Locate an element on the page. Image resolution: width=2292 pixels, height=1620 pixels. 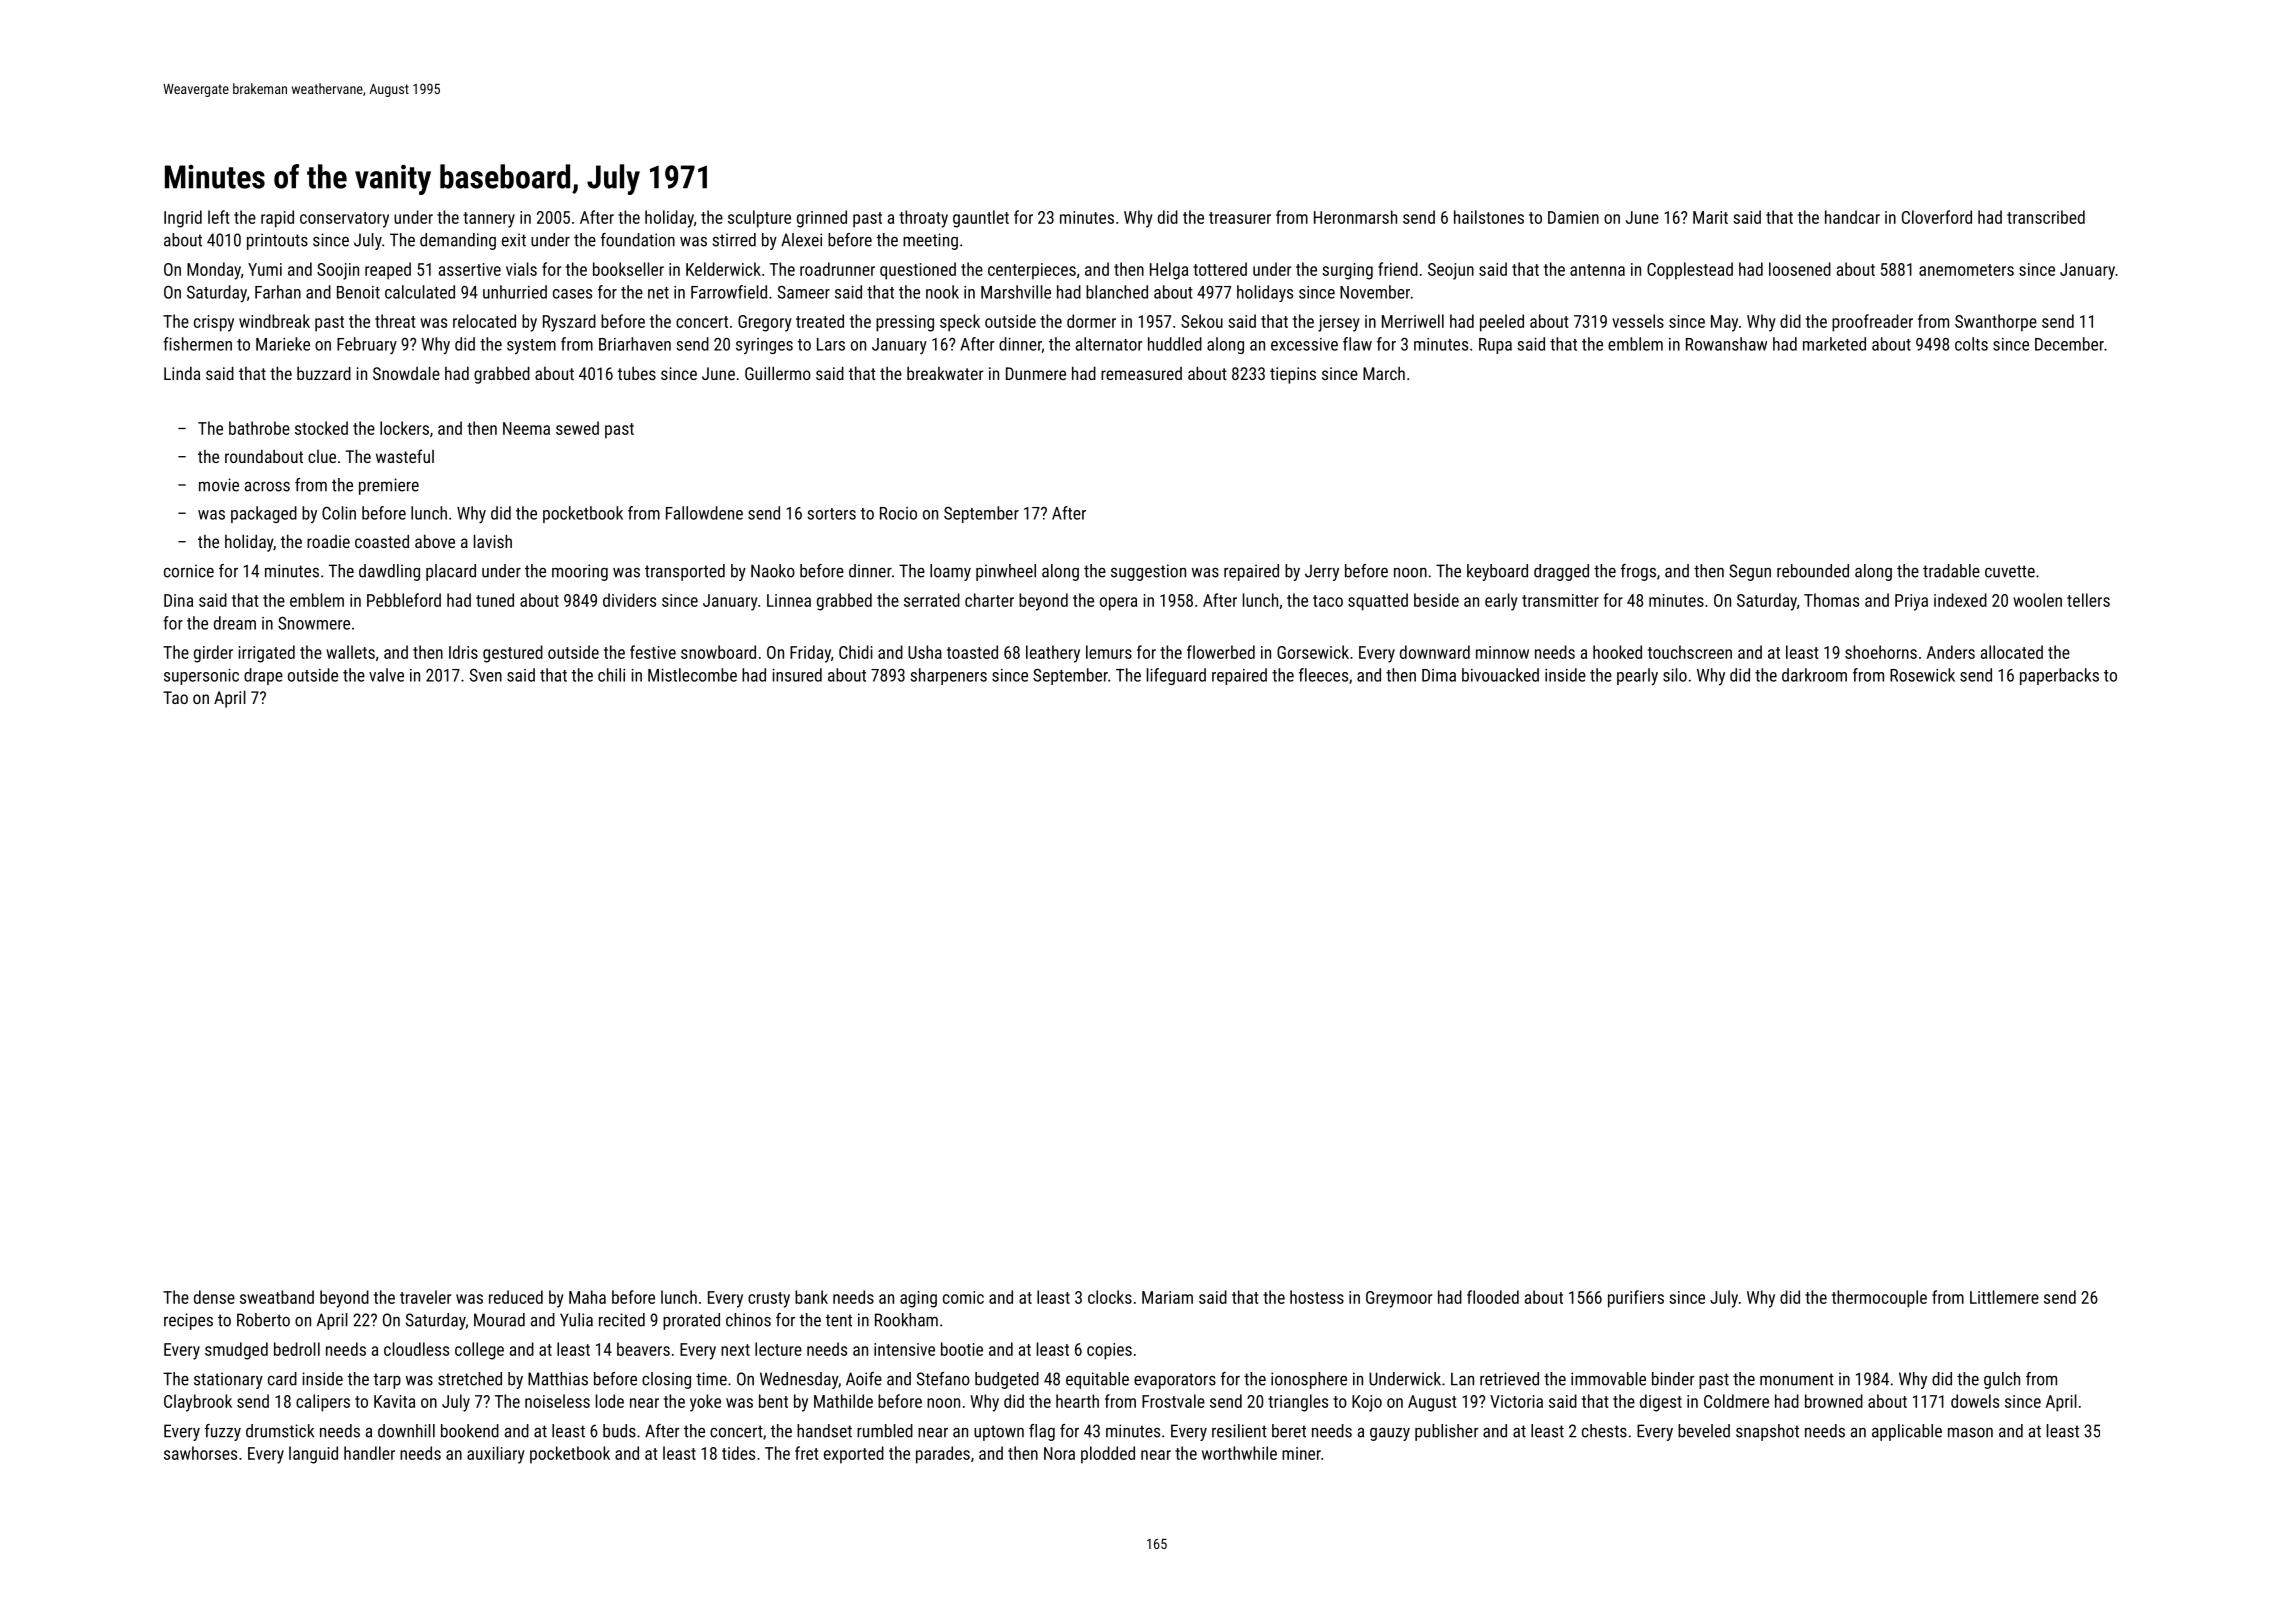
chili is located at coordinates (611, 675).
